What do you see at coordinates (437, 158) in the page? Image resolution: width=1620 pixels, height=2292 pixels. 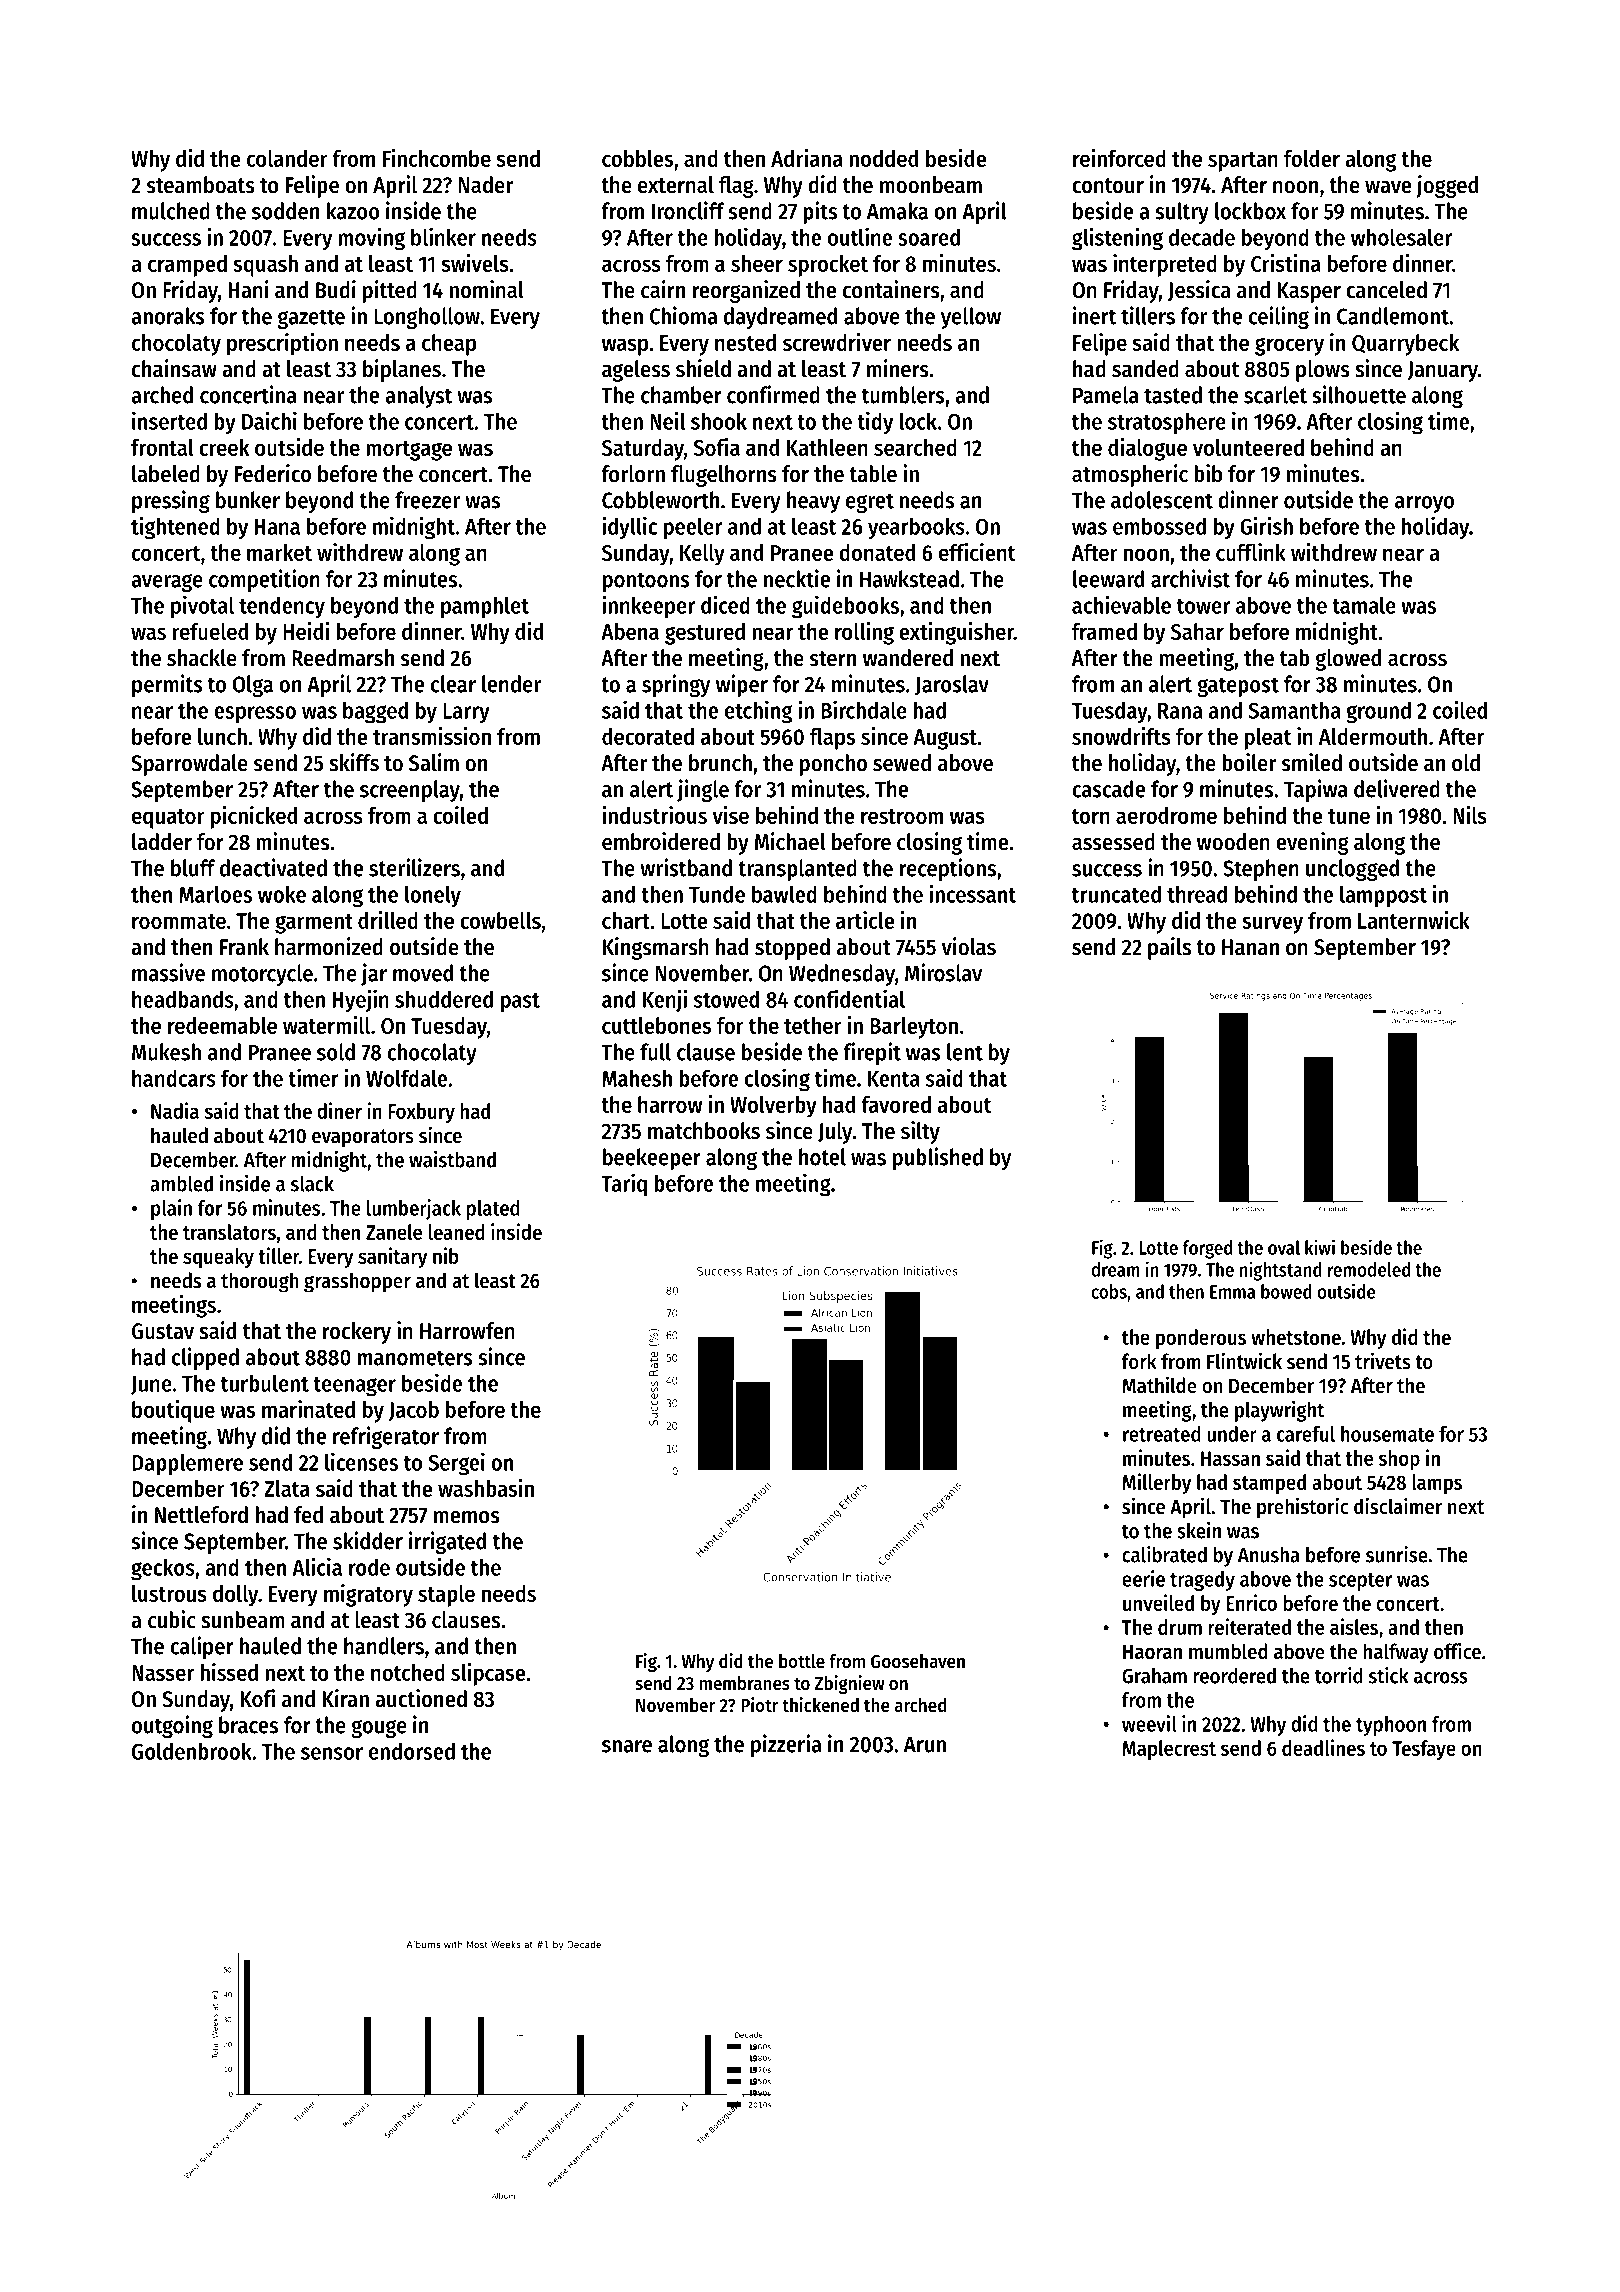 I see `Finchcombe` at bounding box center [437, 158].
